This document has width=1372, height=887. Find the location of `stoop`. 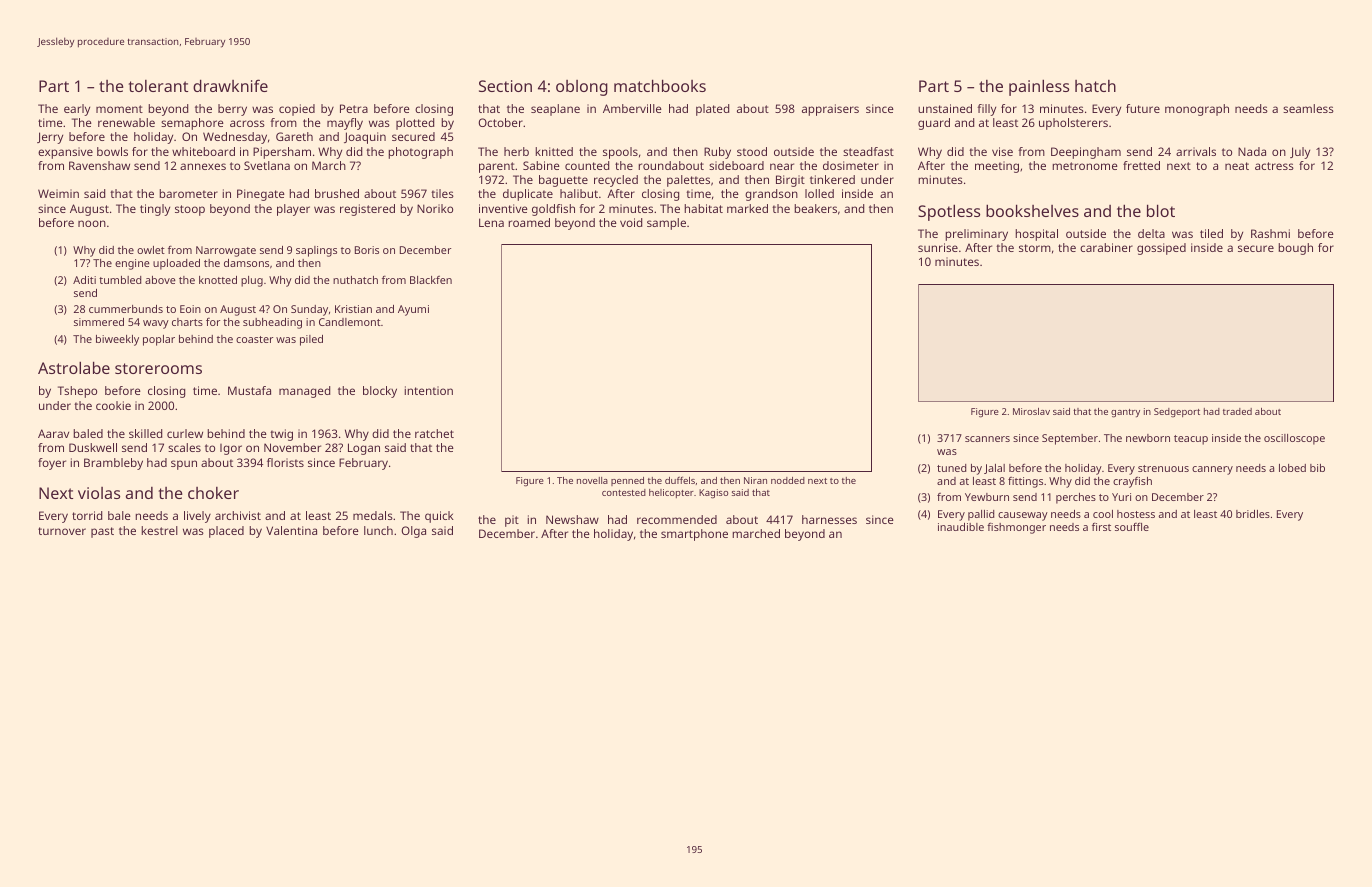

stoop is located at coordinates (190, 210).
